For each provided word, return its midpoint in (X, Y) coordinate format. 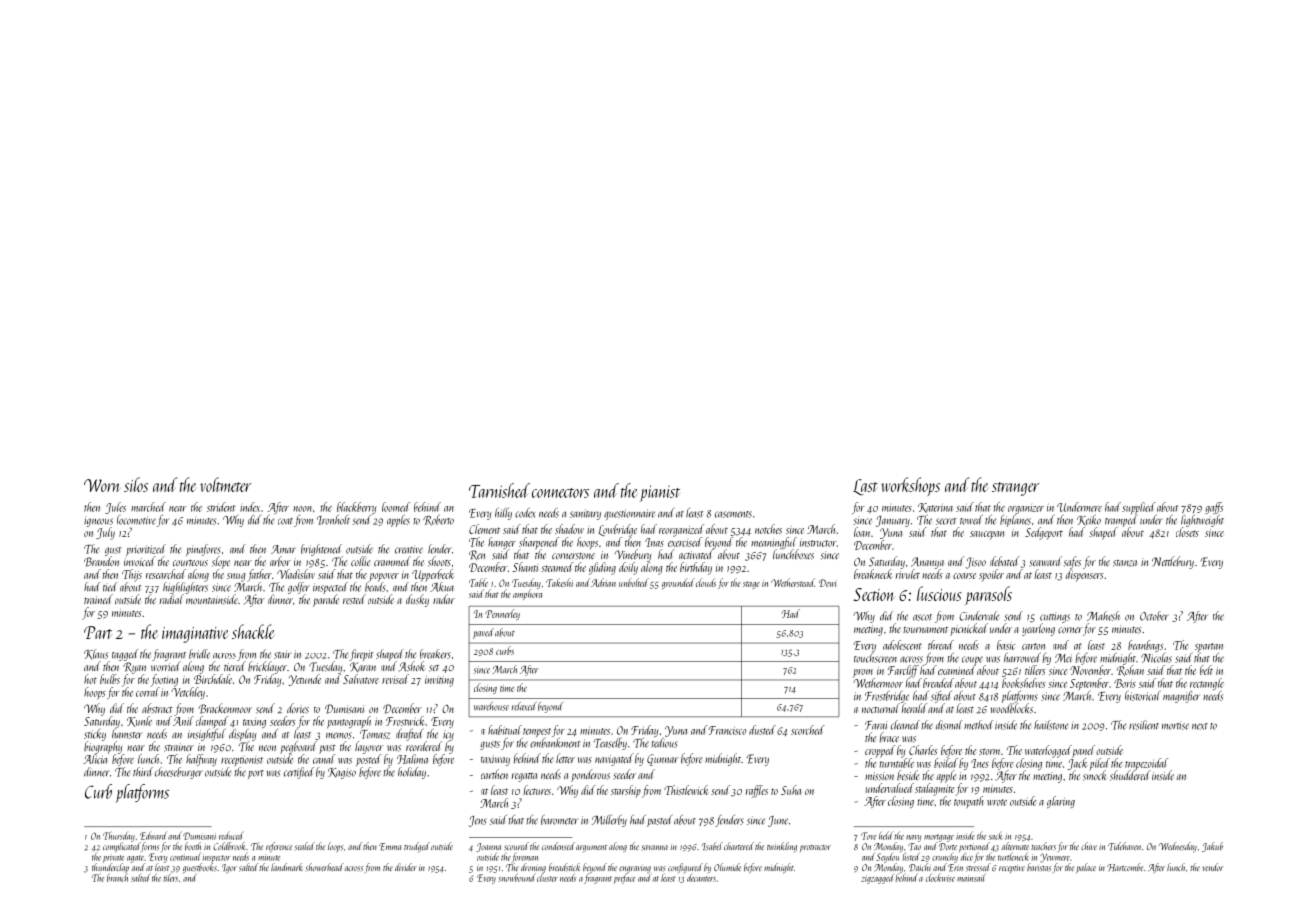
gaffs (1214, 508)
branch (117, 878)
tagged (125, 655)
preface (624, 879)
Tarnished (499, 490)
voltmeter (225, 484)
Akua (442, 587)
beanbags (1146, 646)
